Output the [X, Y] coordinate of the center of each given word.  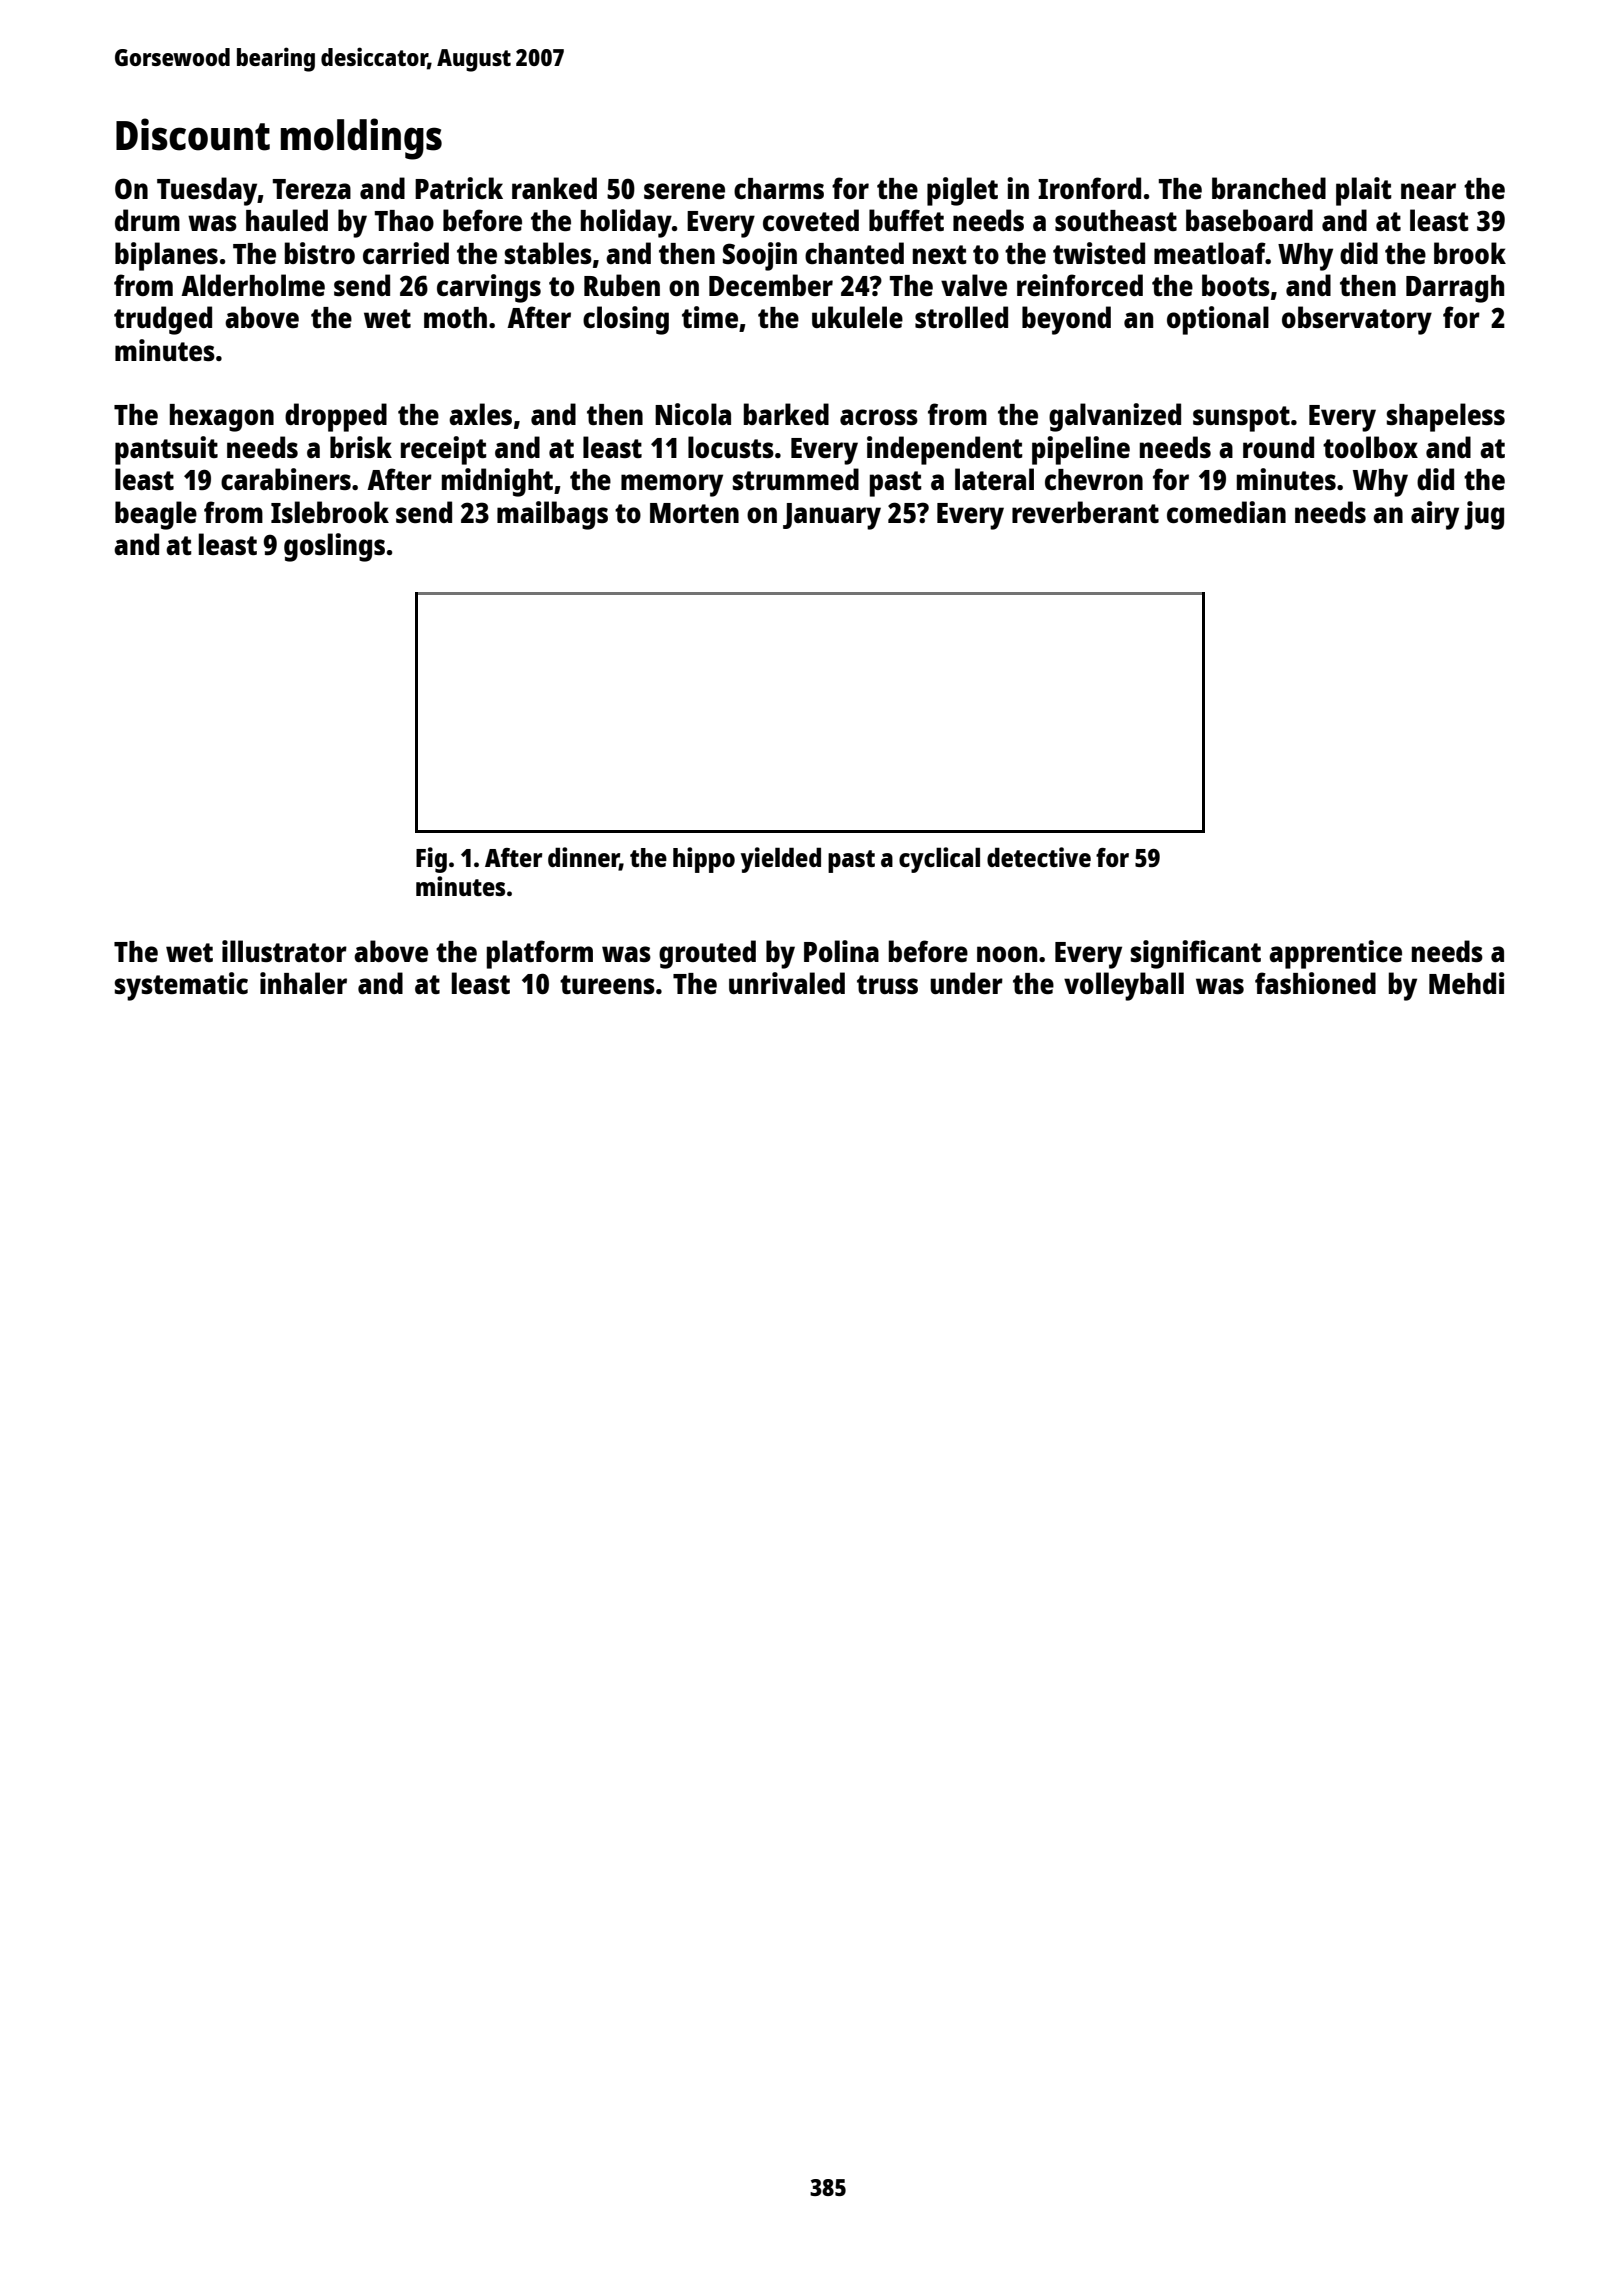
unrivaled [787, 983]
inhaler [303, 983]
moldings [361, 139]
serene [684, 191]
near [1428, 191]
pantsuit [166, 450]
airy [1435, 515]
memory [672, 485]
